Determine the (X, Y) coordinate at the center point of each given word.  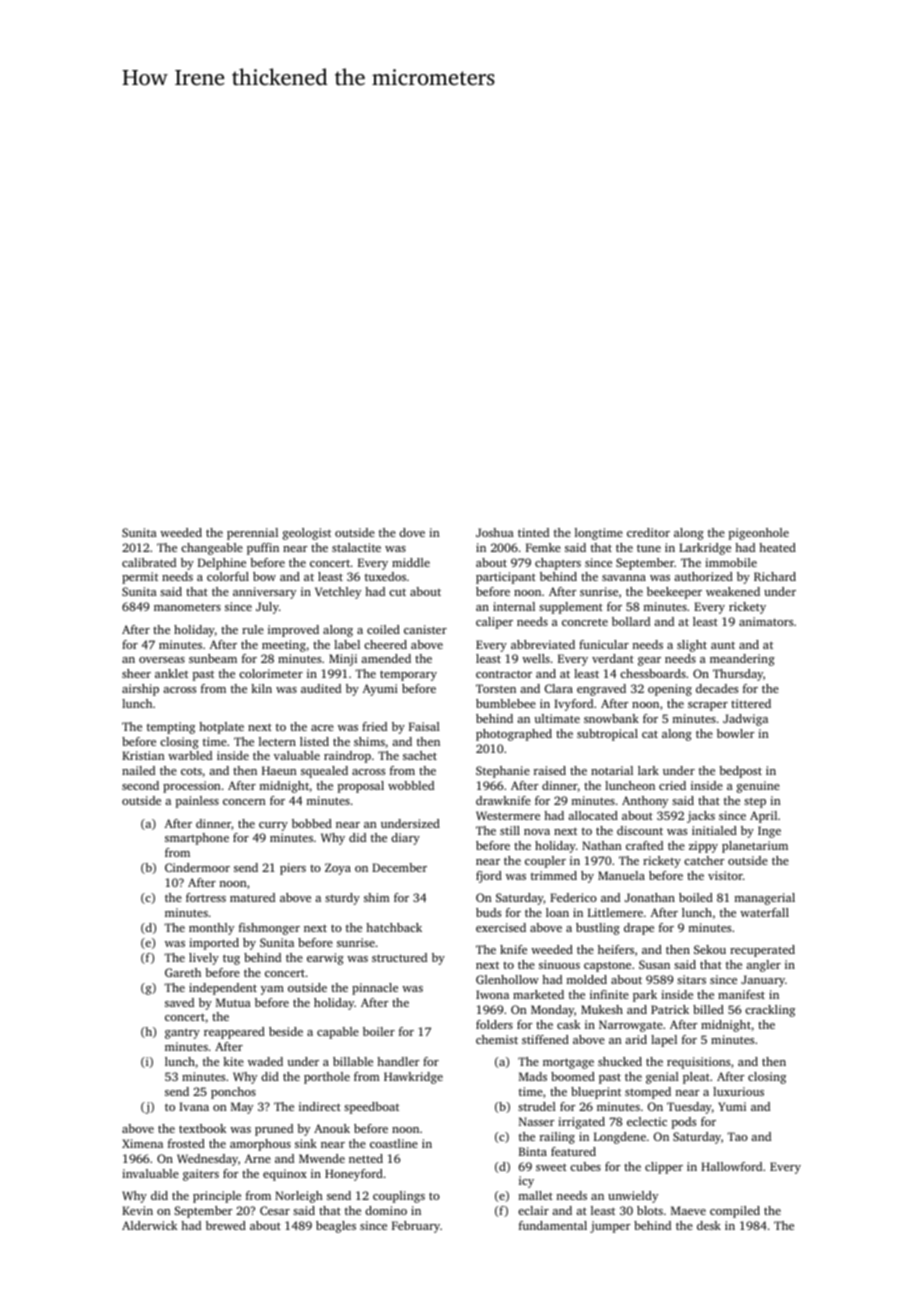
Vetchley (338, 593)
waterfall (764, 912)
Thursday (738, 675)
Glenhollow (507, 979)
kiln (261, 688)
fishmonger (269, 929)
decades (717, 688)
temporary (408, 675)
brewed (226, 1225)
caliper (494, 623)
